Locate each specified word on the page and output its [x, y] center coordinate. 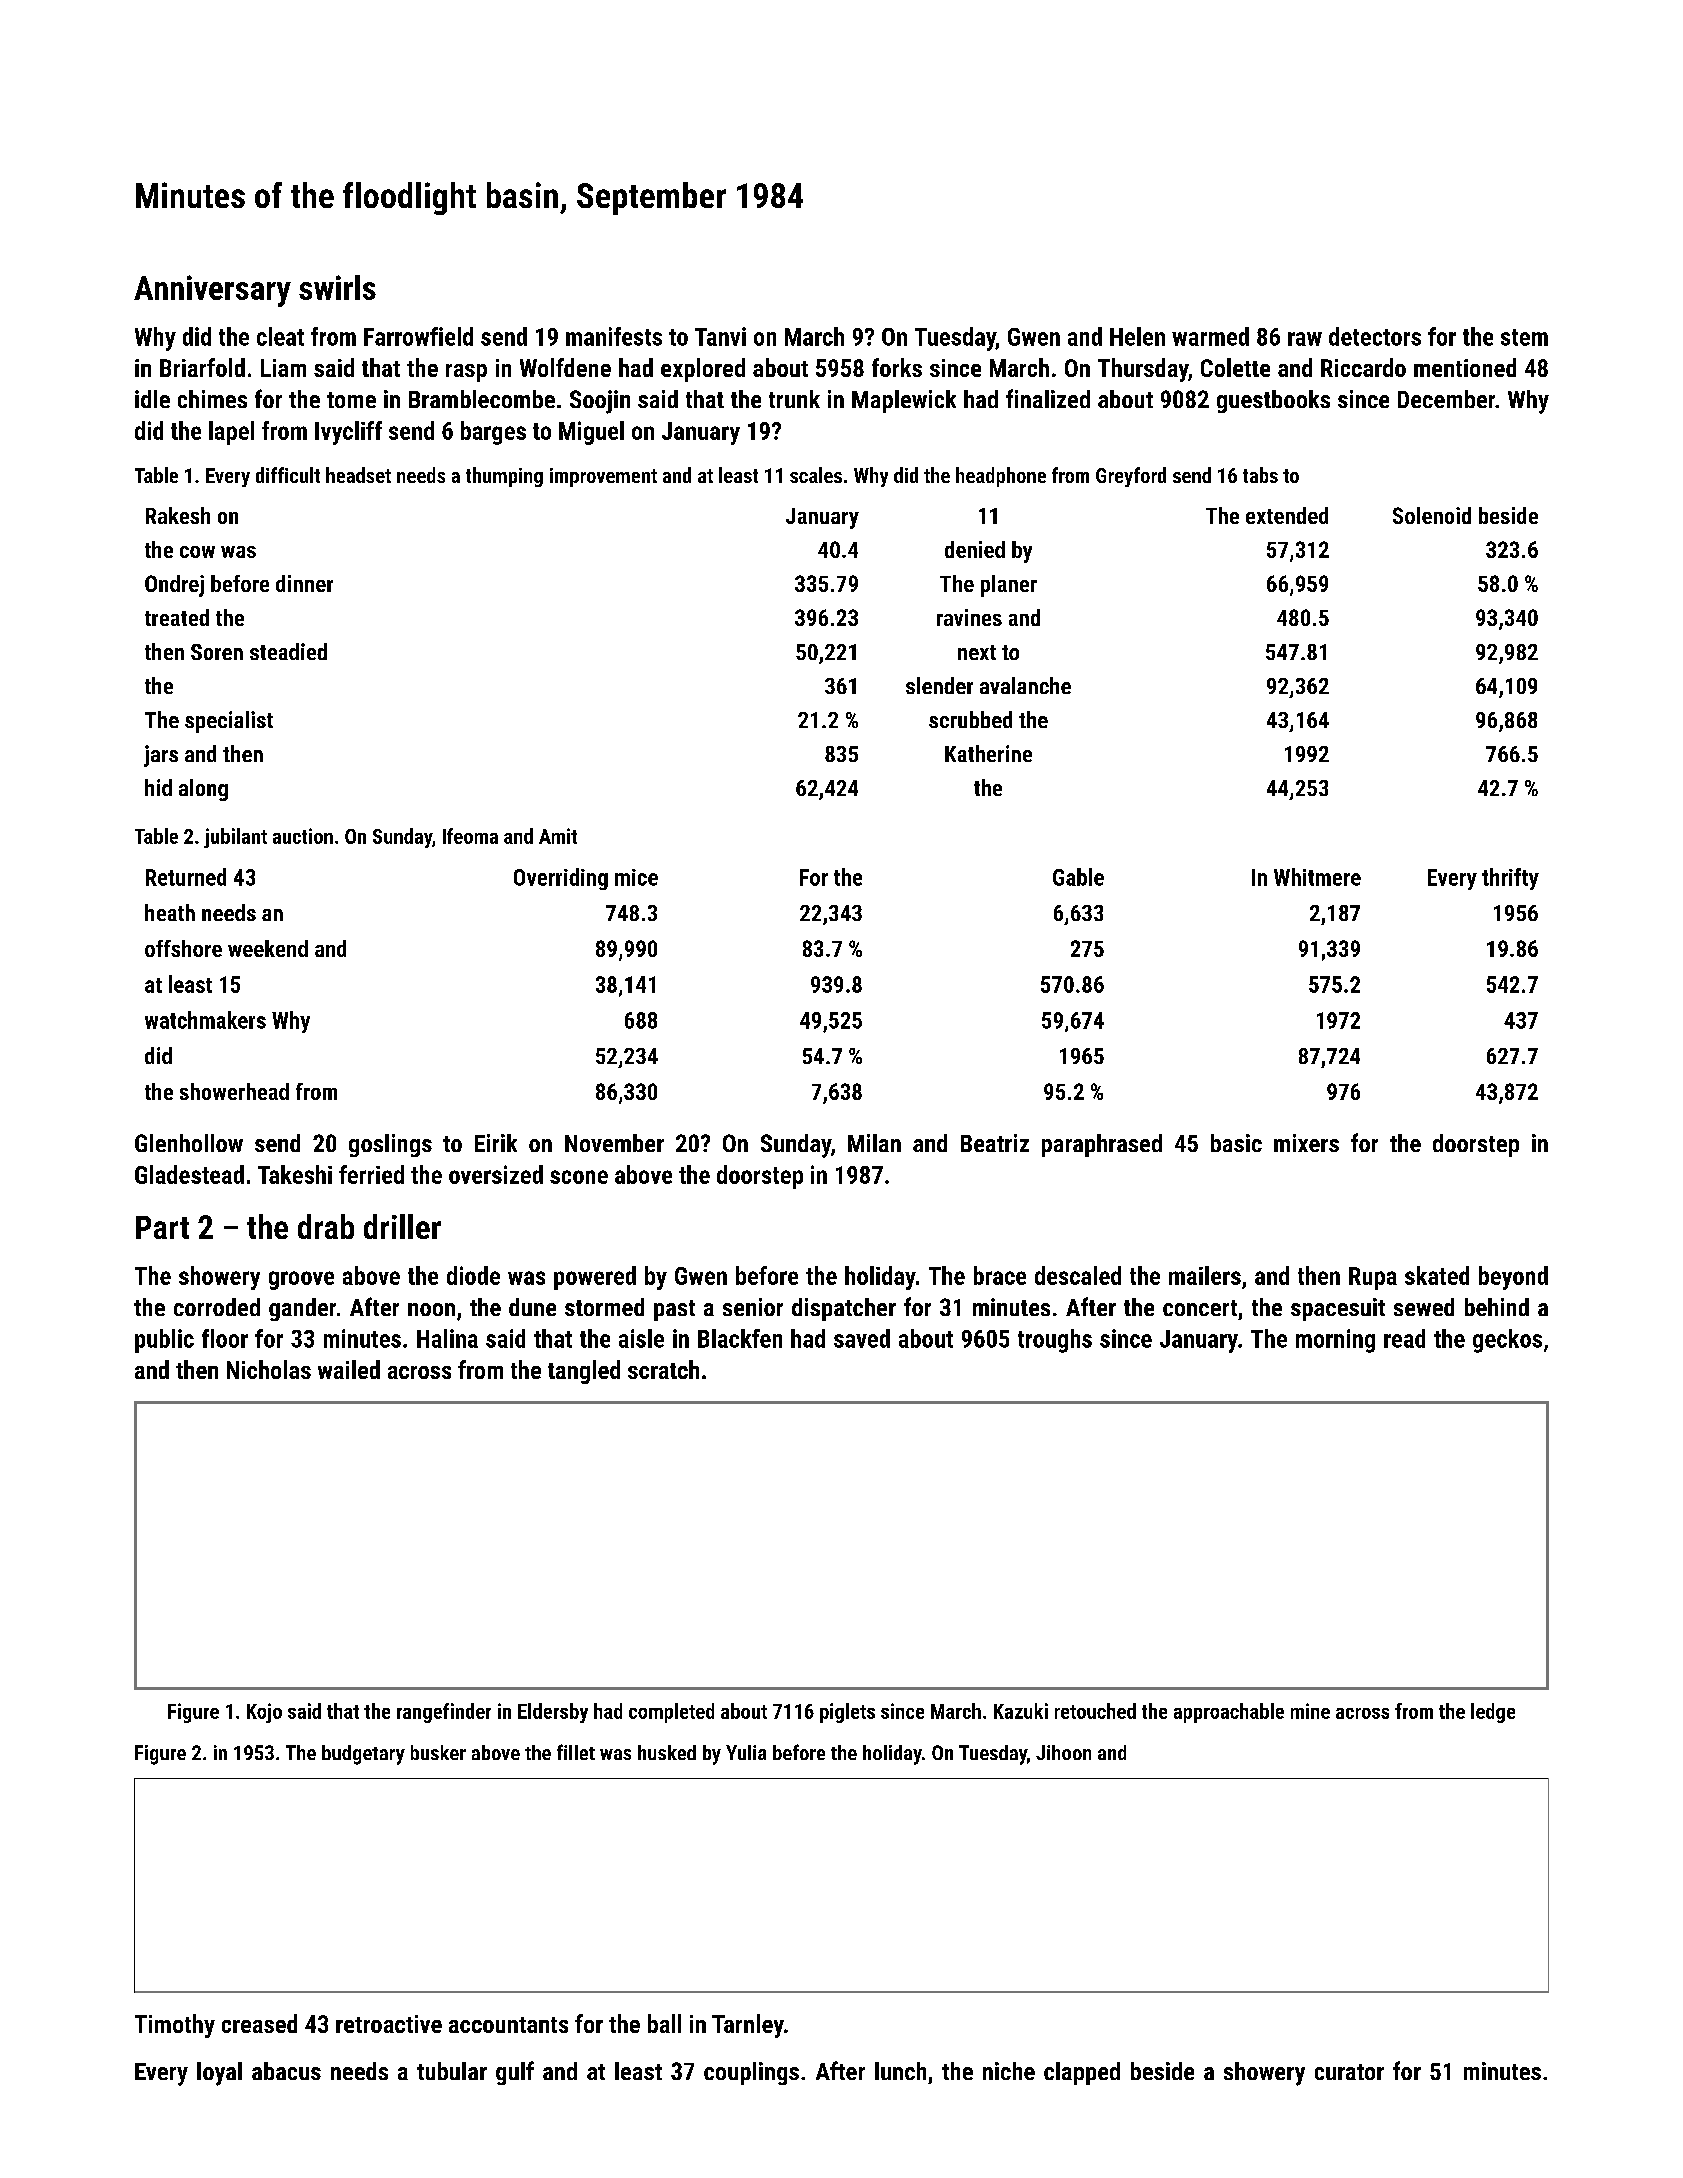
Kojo [264, 1713]
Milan [874, 1143]
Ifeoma [470, 836]
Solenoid [1432, 515]
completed [671, 1713]
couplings [751, 2073]
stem [1524, 337]
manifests [614, 336]
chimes [212, 399]
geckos [1507, 1341]
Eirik [496, 1143]
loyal [219, 2074]
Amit [558, 836]
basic [1236, 1143]
